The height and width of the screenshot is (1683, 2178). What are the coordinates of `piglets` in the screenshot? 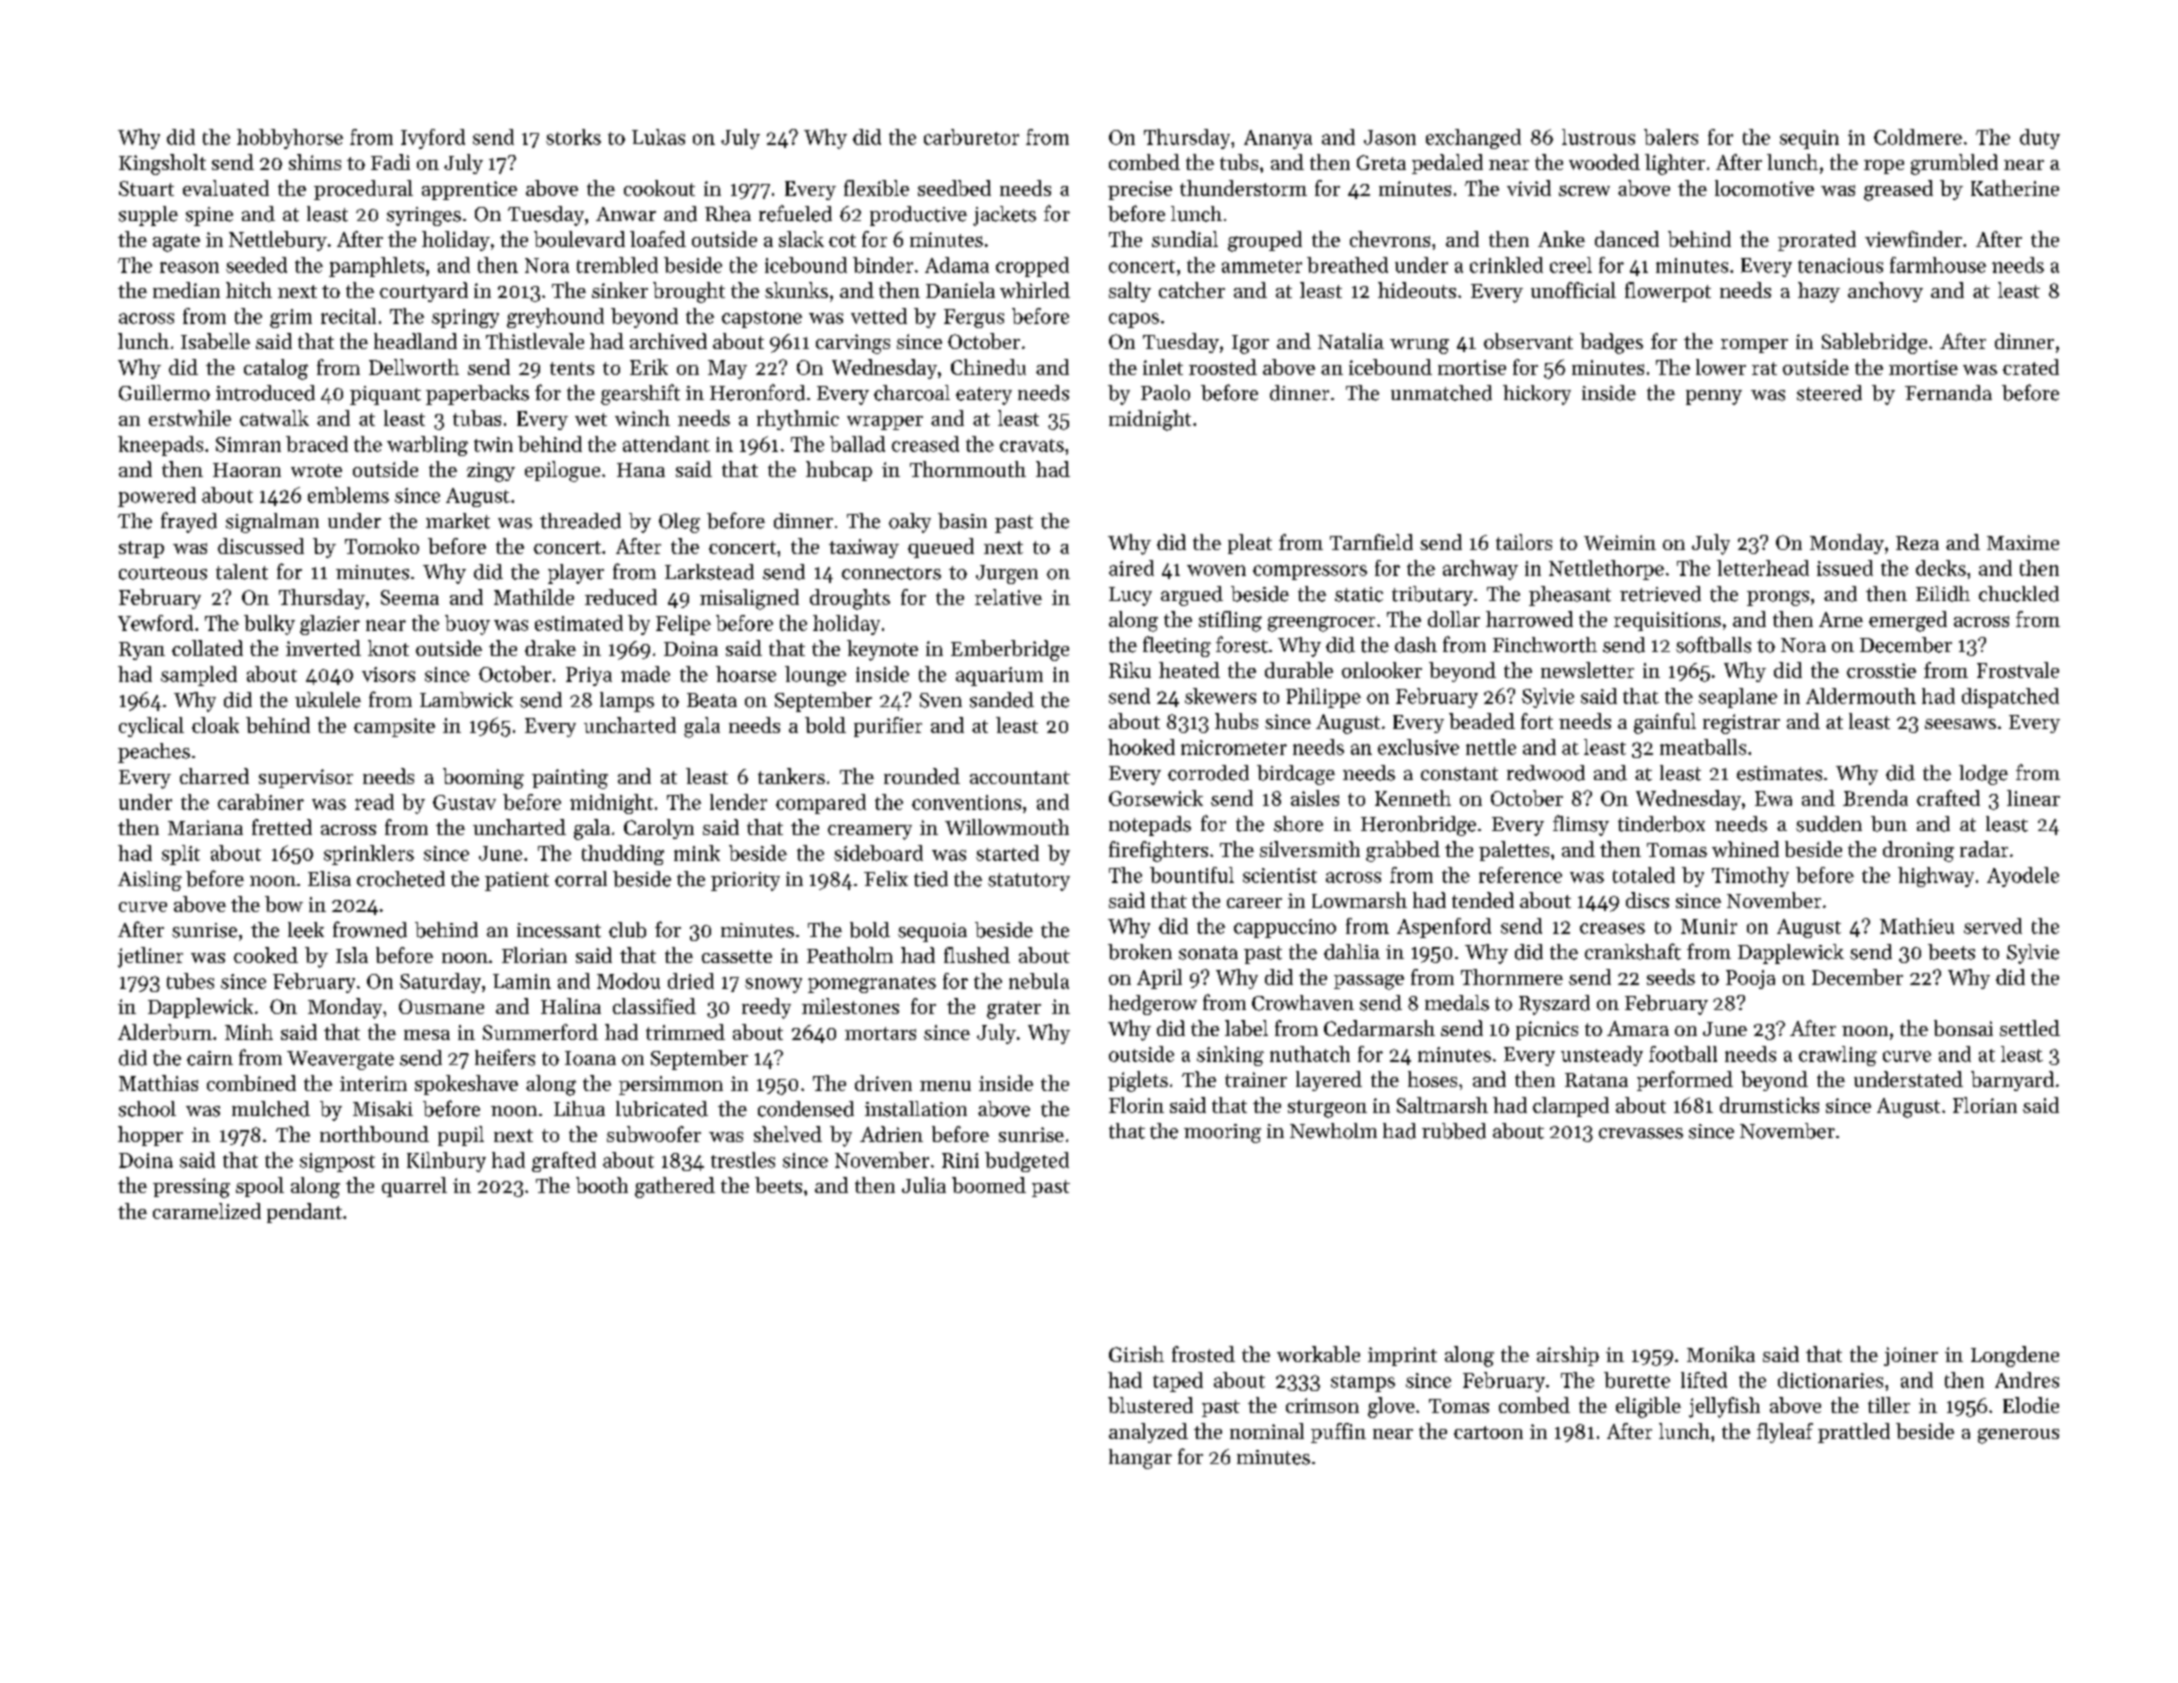 It's located at (1138, 1081).
